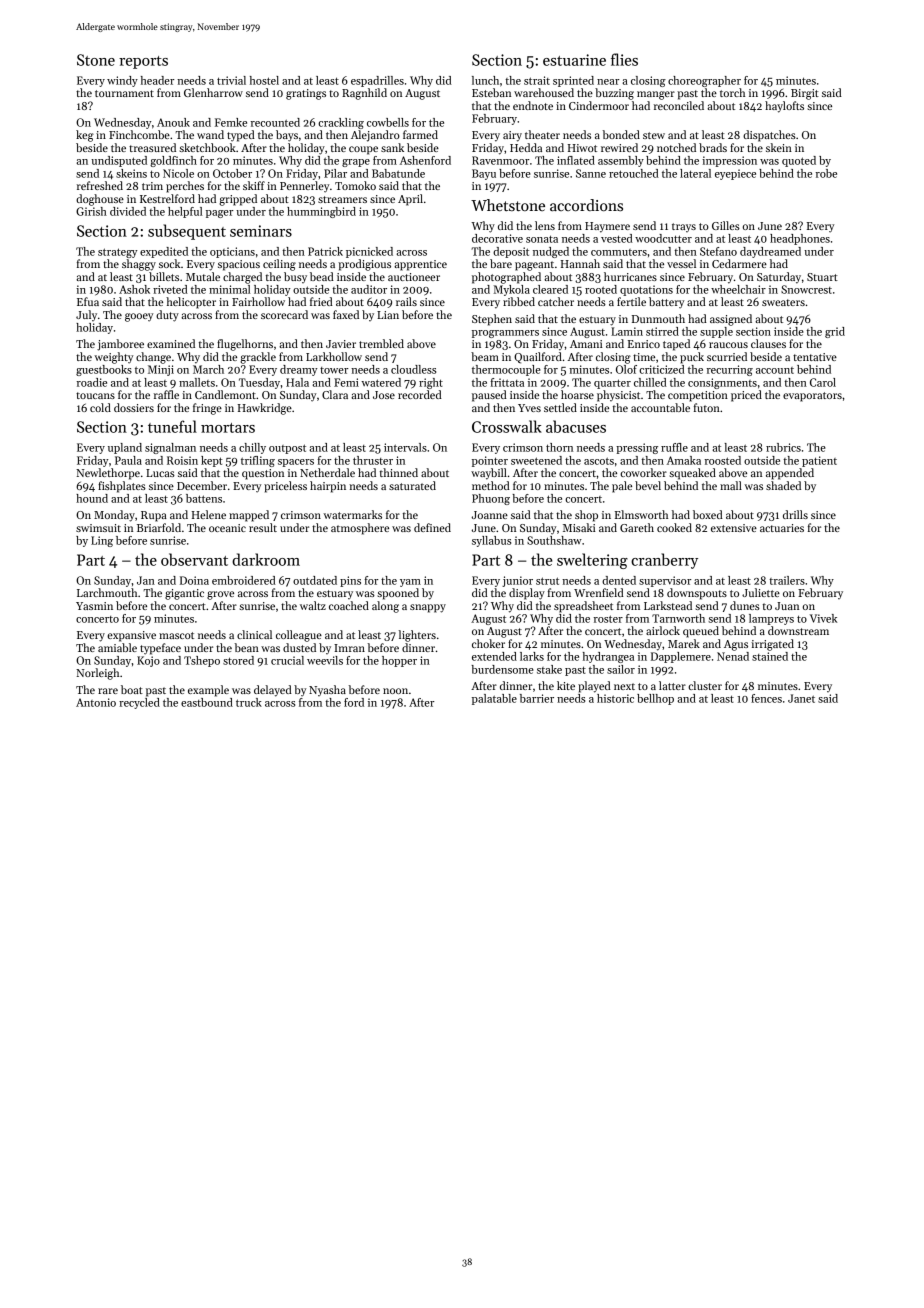 The height and width of the image is (1308, 924). Describe the element at coordinates (634, 173) in the image. I see `retouched` at that location.
